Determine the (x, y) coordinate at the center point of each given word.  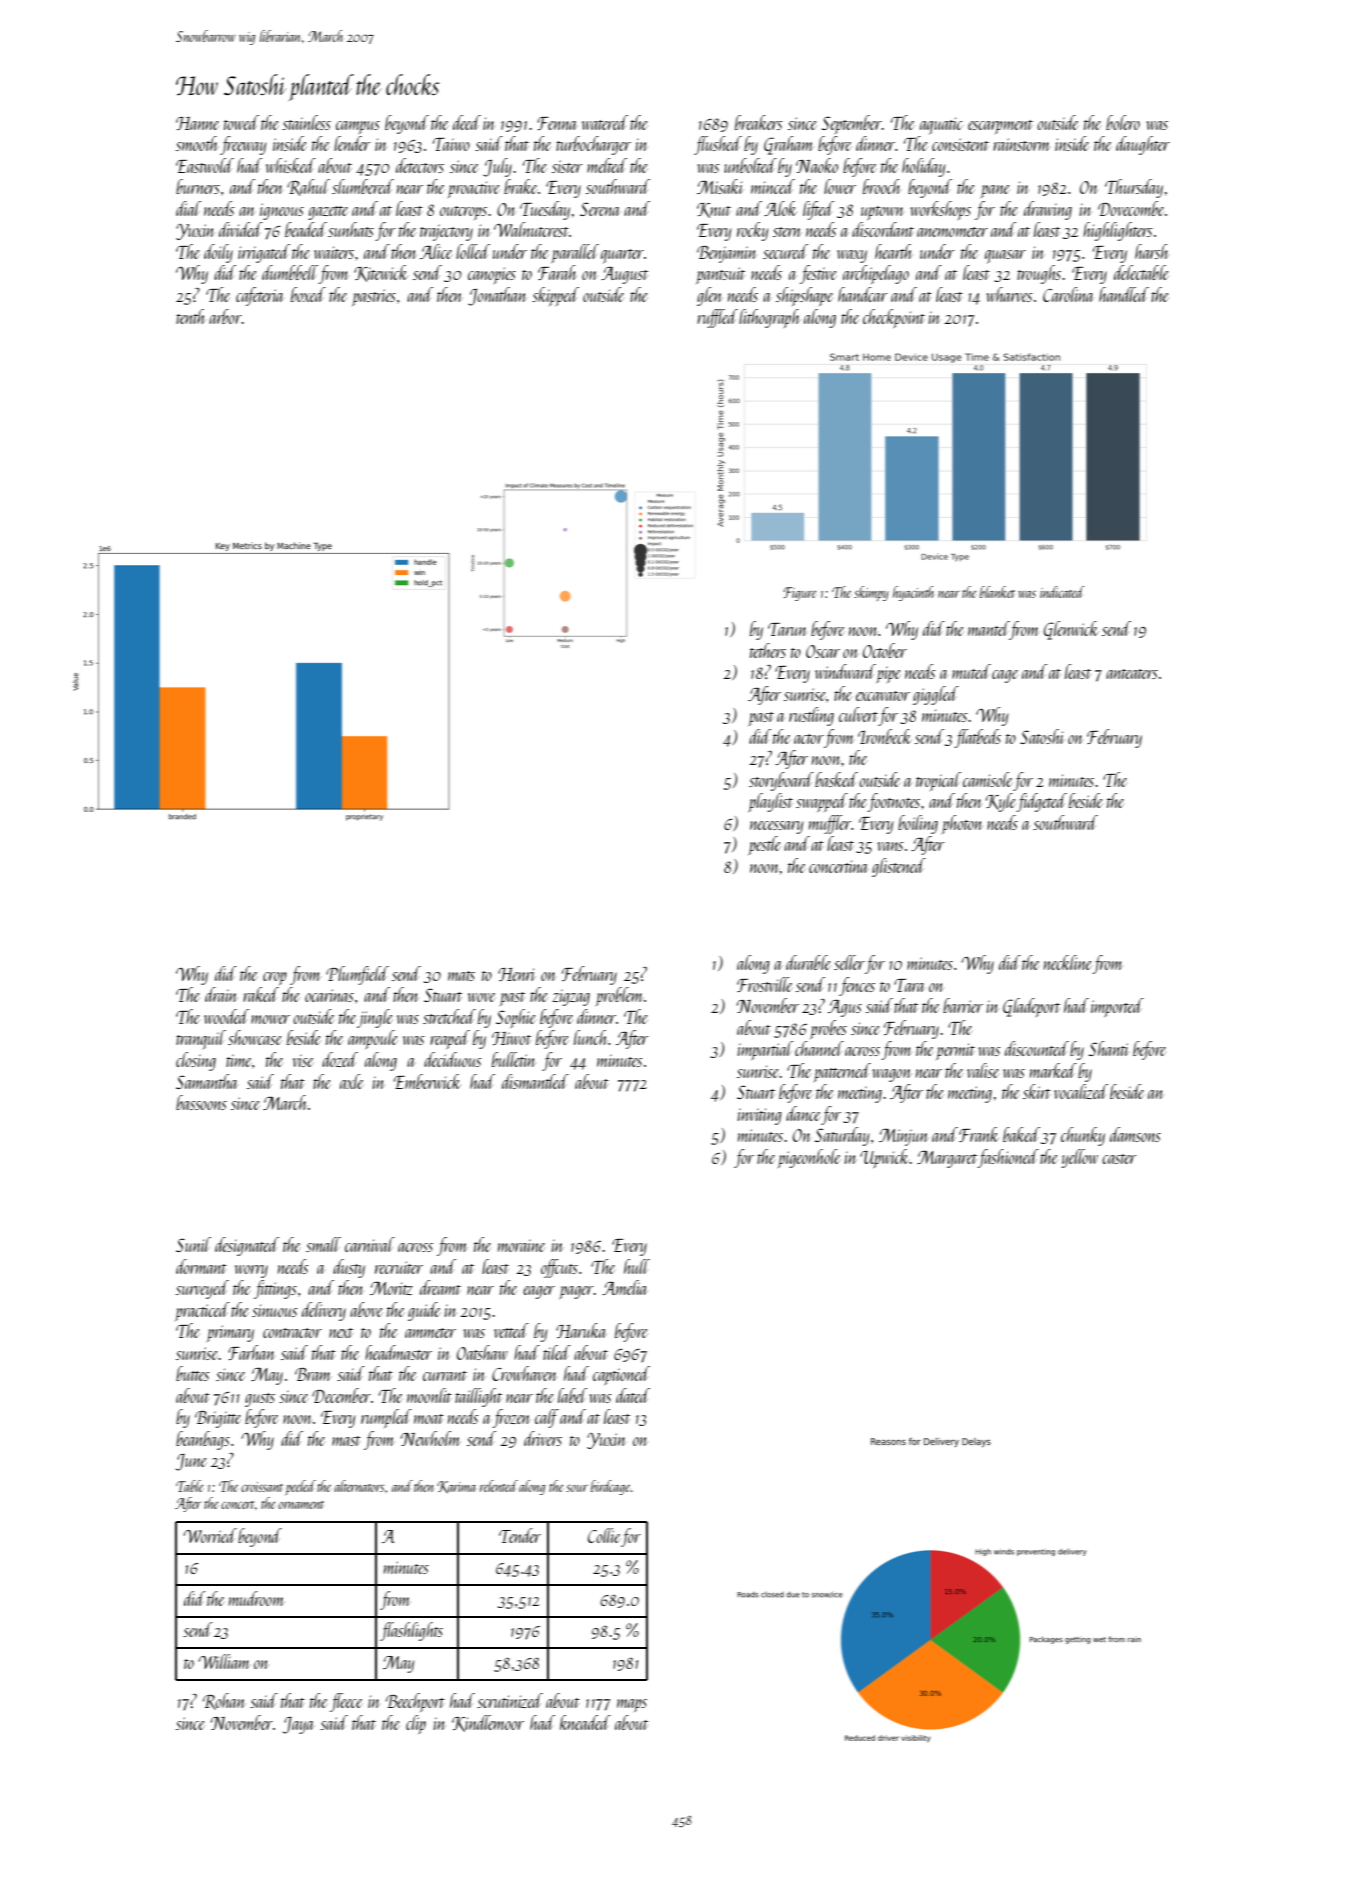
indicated (1062, 592)
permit (955, 1051)
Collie (604, 1535)
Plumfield (357, 975)
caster (1119, 1159)
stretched (449, 1016)
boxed (308, 294)
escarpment (1000, 127)
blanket (997, 592)
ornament (301, 1505)
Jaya (298, 1725)
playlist (770, 802)
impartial (765, 1050)
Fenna (556, 123)
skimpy (871, 593)
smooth (196, 143)
